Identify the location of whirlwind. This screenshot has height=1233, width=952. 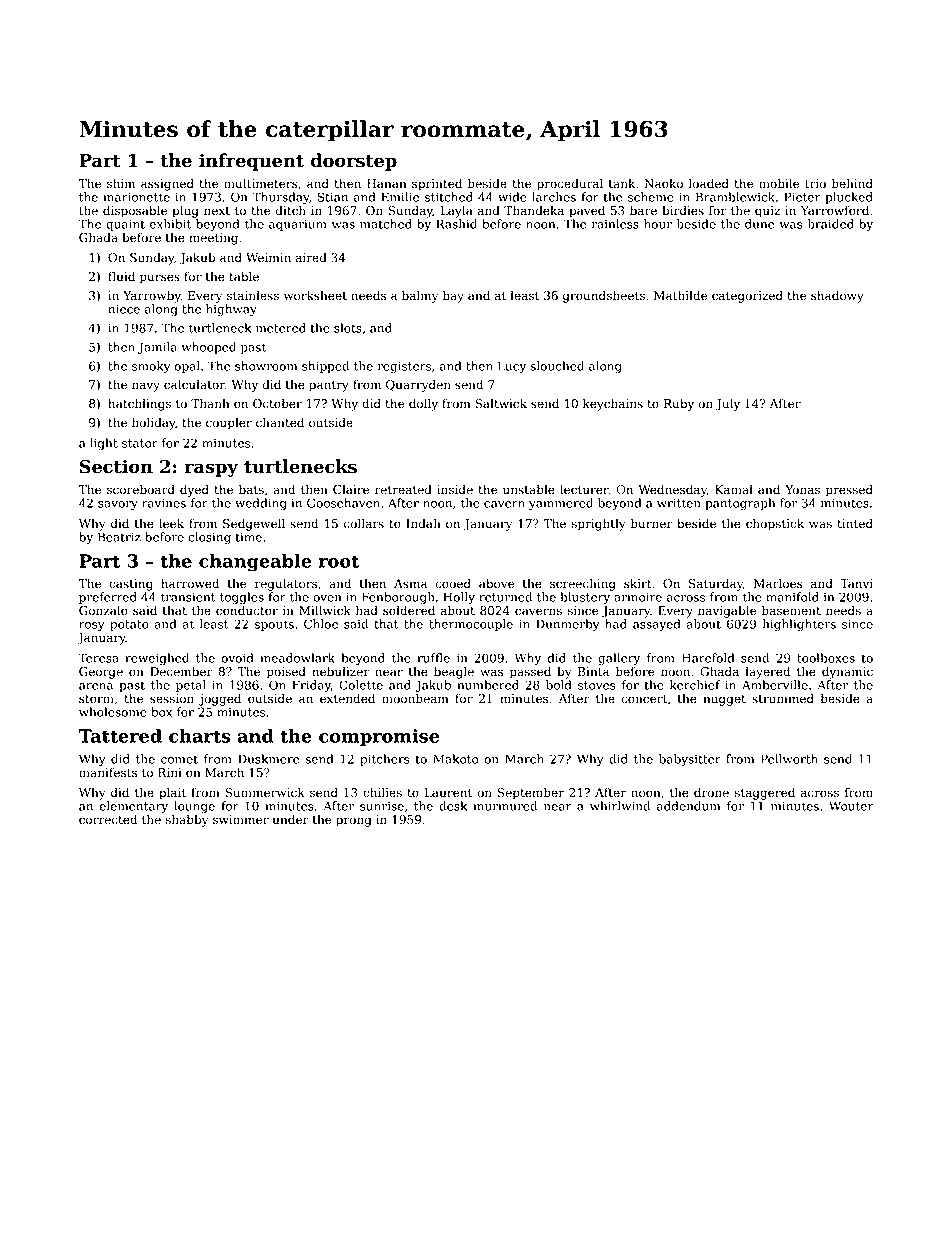
(620, 806).
